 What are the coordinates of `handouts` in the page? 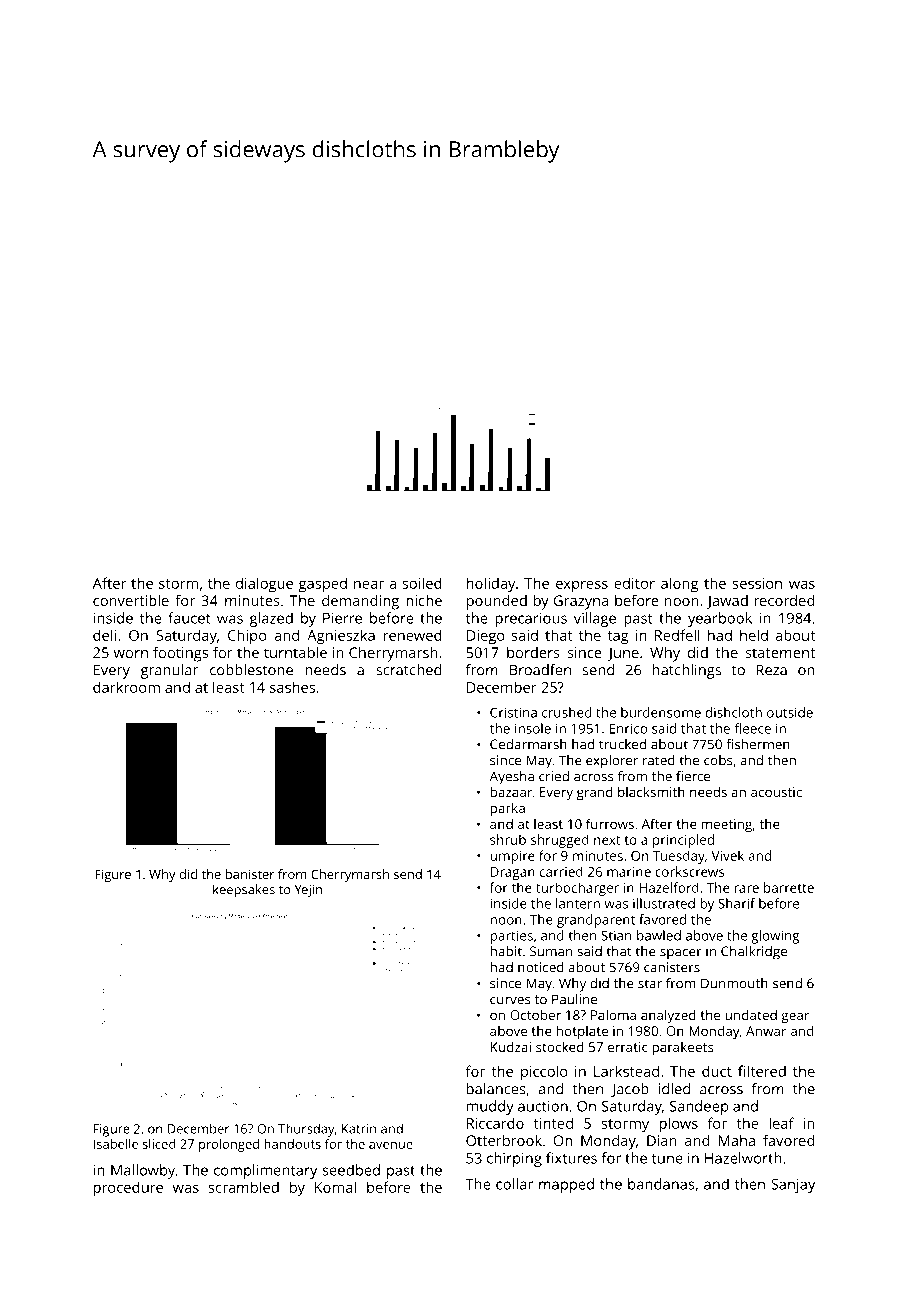 It's located at (292, 1144).
